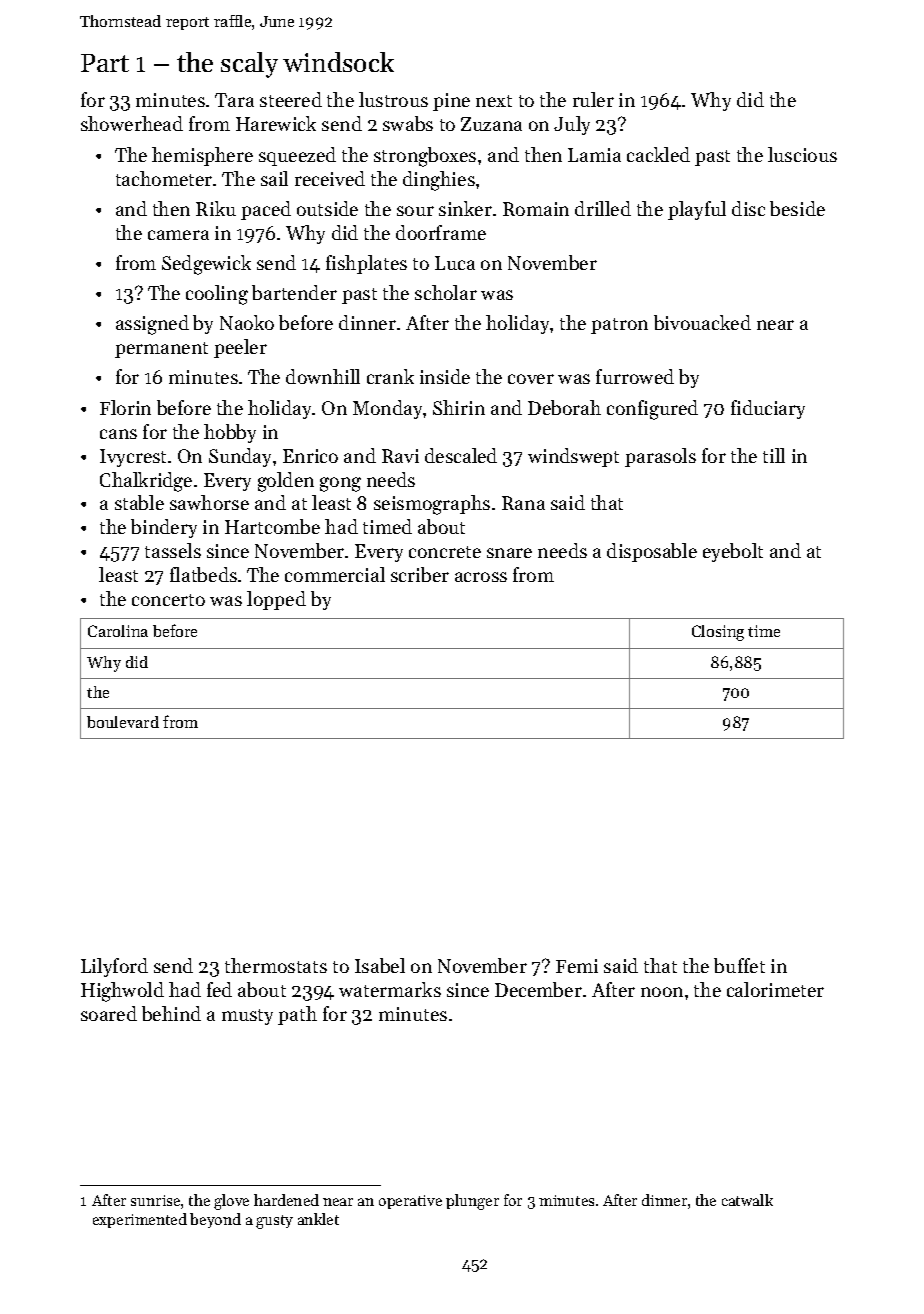 This screenshot has height=1314, width=924. Describe the element at coordinates (432, 505) in the screenshot. I see `seismographs` at that location.
